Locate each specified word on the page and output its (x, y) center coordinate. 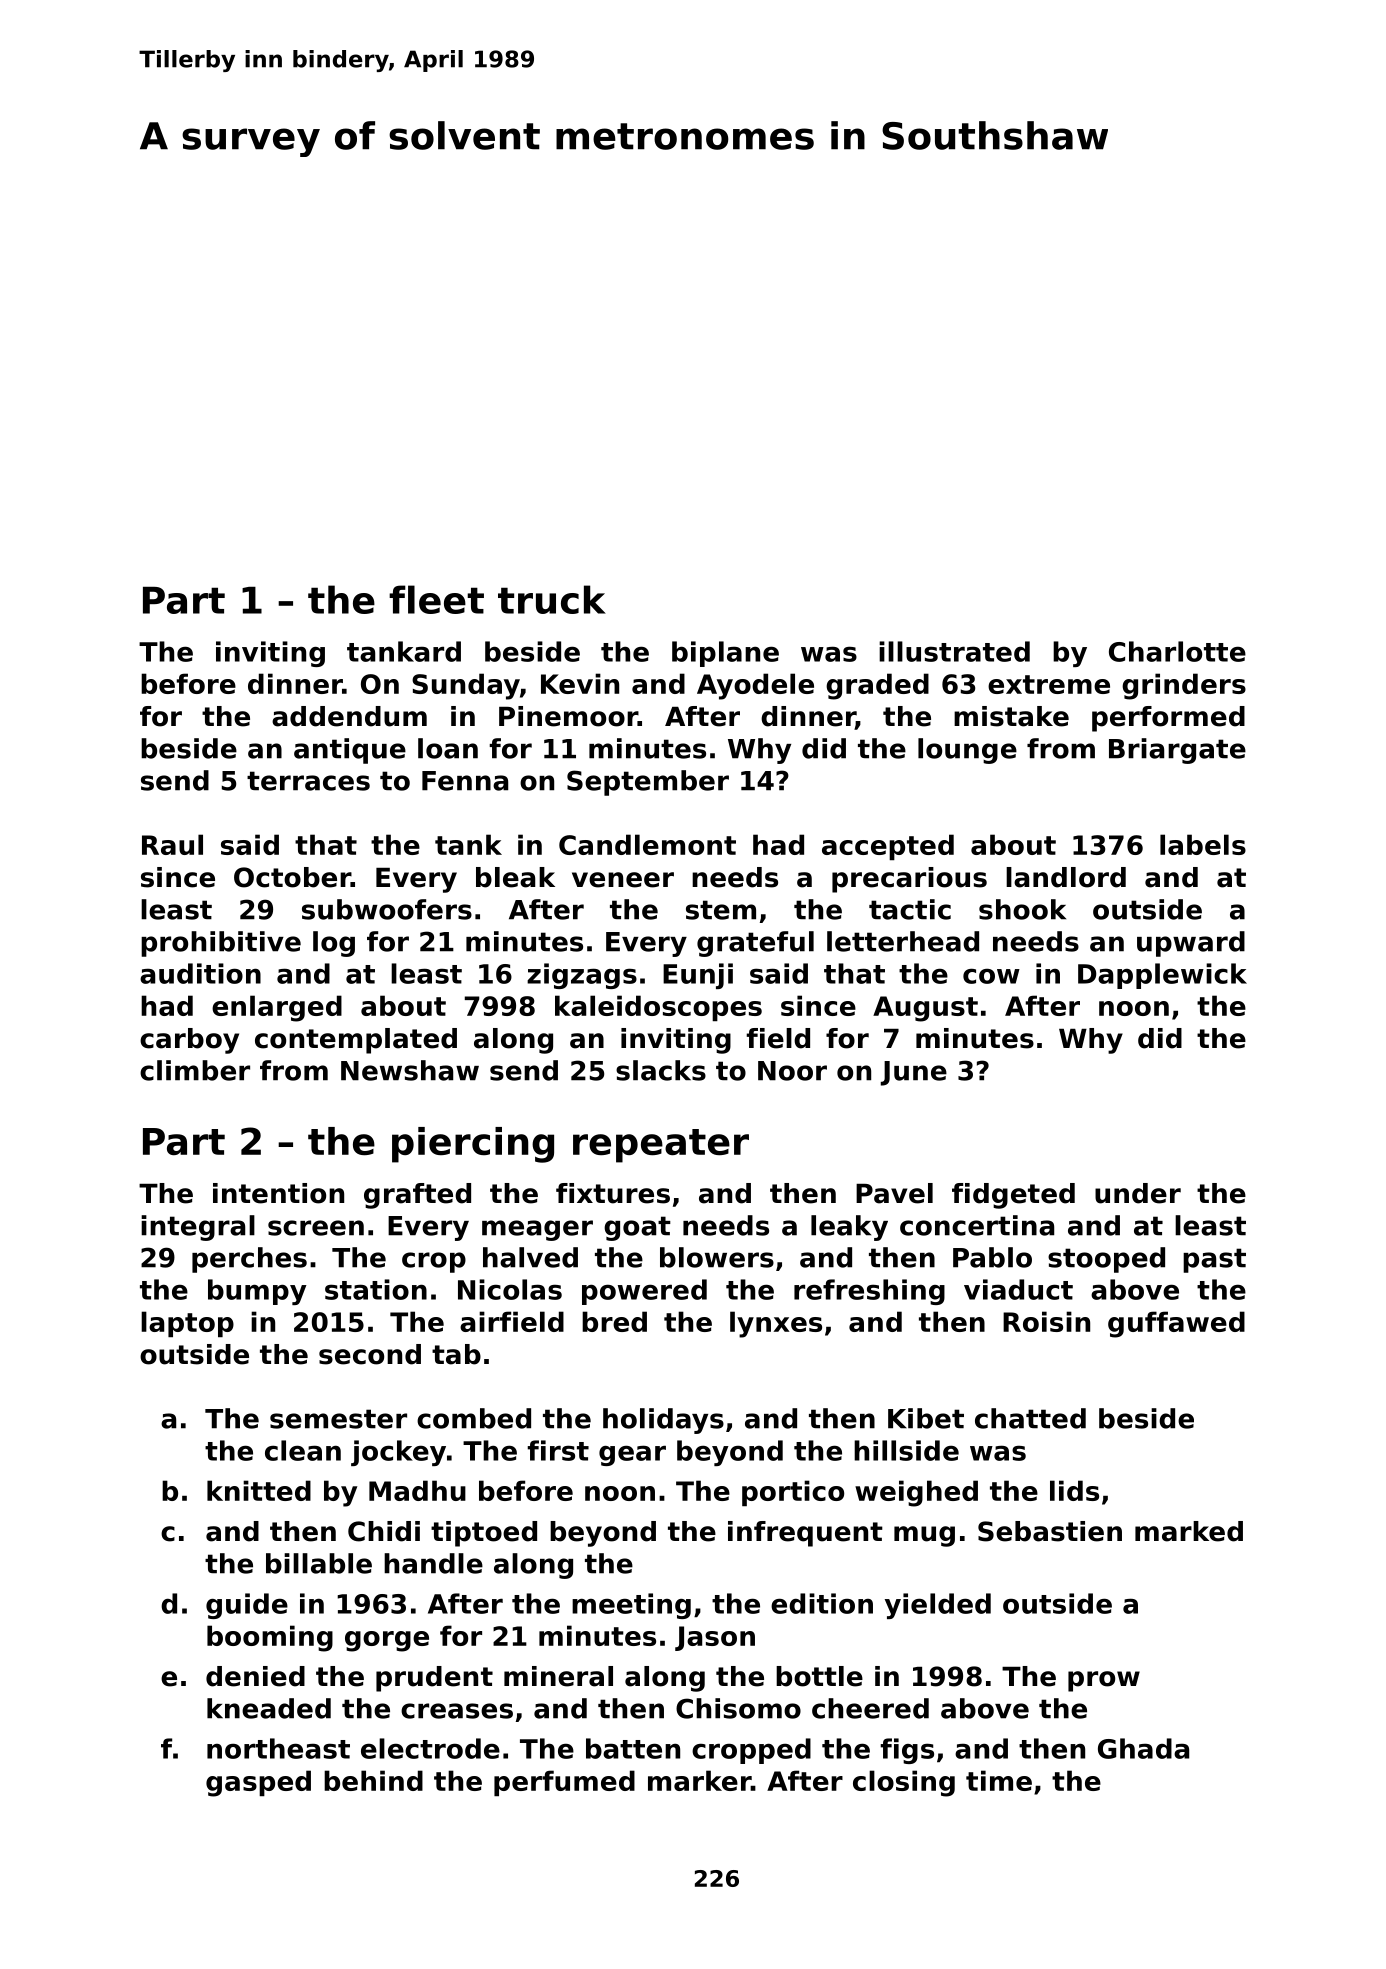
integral (198, 1228)
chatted (1030, 1418)
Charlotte (1177, 651)
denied (255, 1676)
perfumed (564, 1783)
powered (644, 1292)
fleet (436, 599)
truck (552, 599)
